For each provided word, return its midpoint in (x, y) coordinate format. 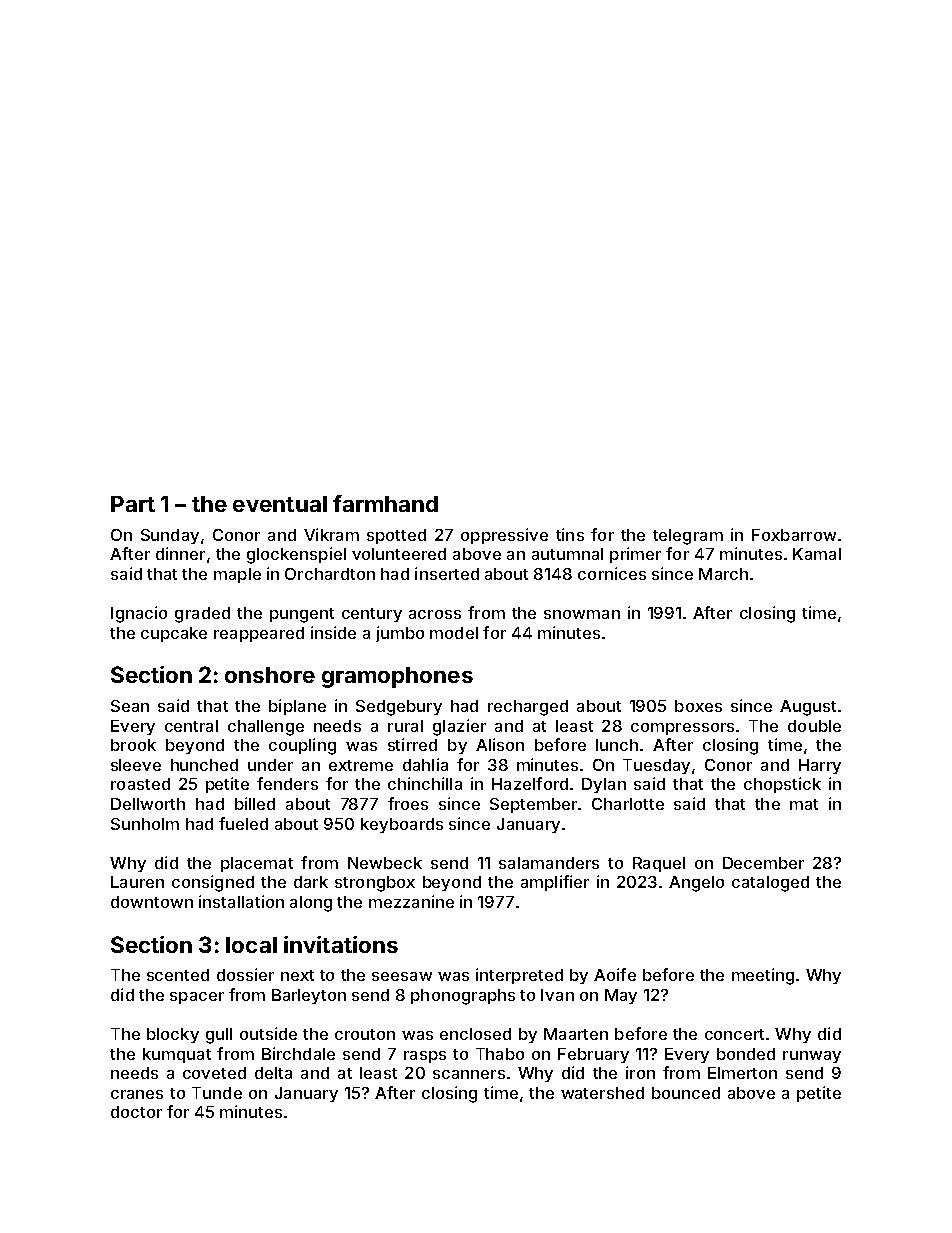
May (621, 996)
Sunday (170, 536)
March (723, 574)
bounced (686, 1093)
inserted (447, 573)
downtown (152, 902)
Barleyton (309, 996)
